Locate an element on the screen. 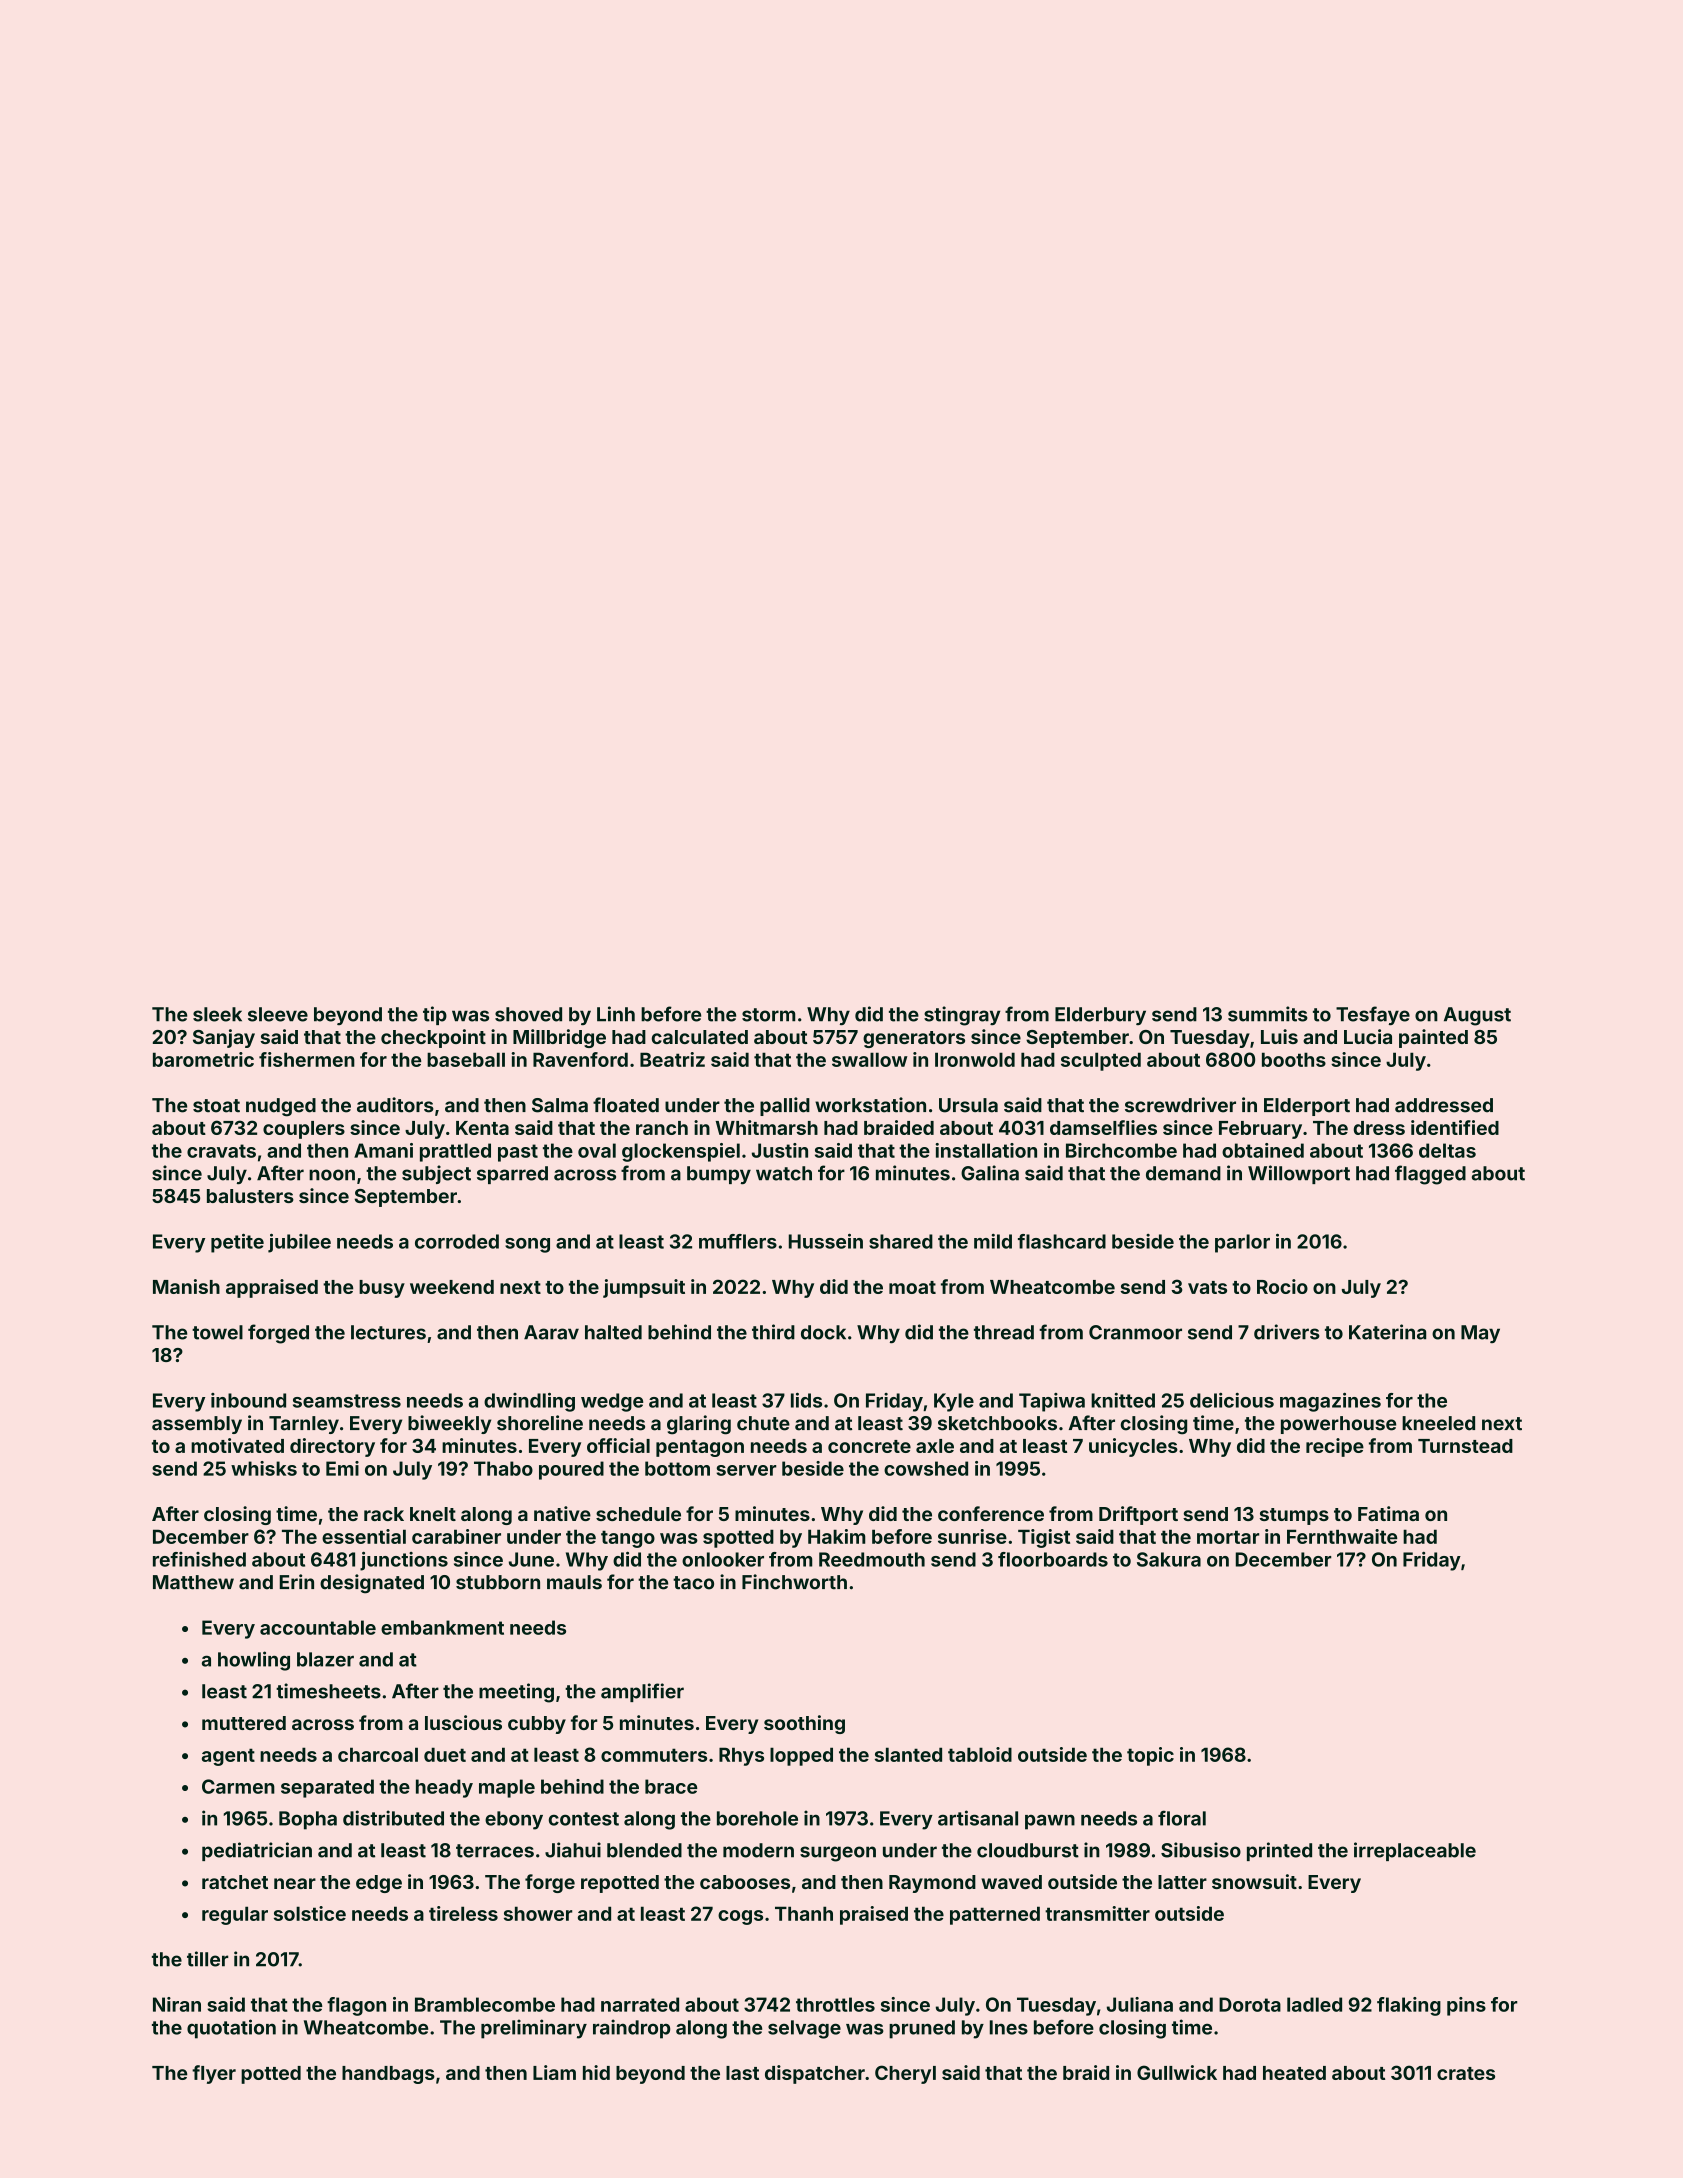  sleek is located at coordinates (217, 1014).
